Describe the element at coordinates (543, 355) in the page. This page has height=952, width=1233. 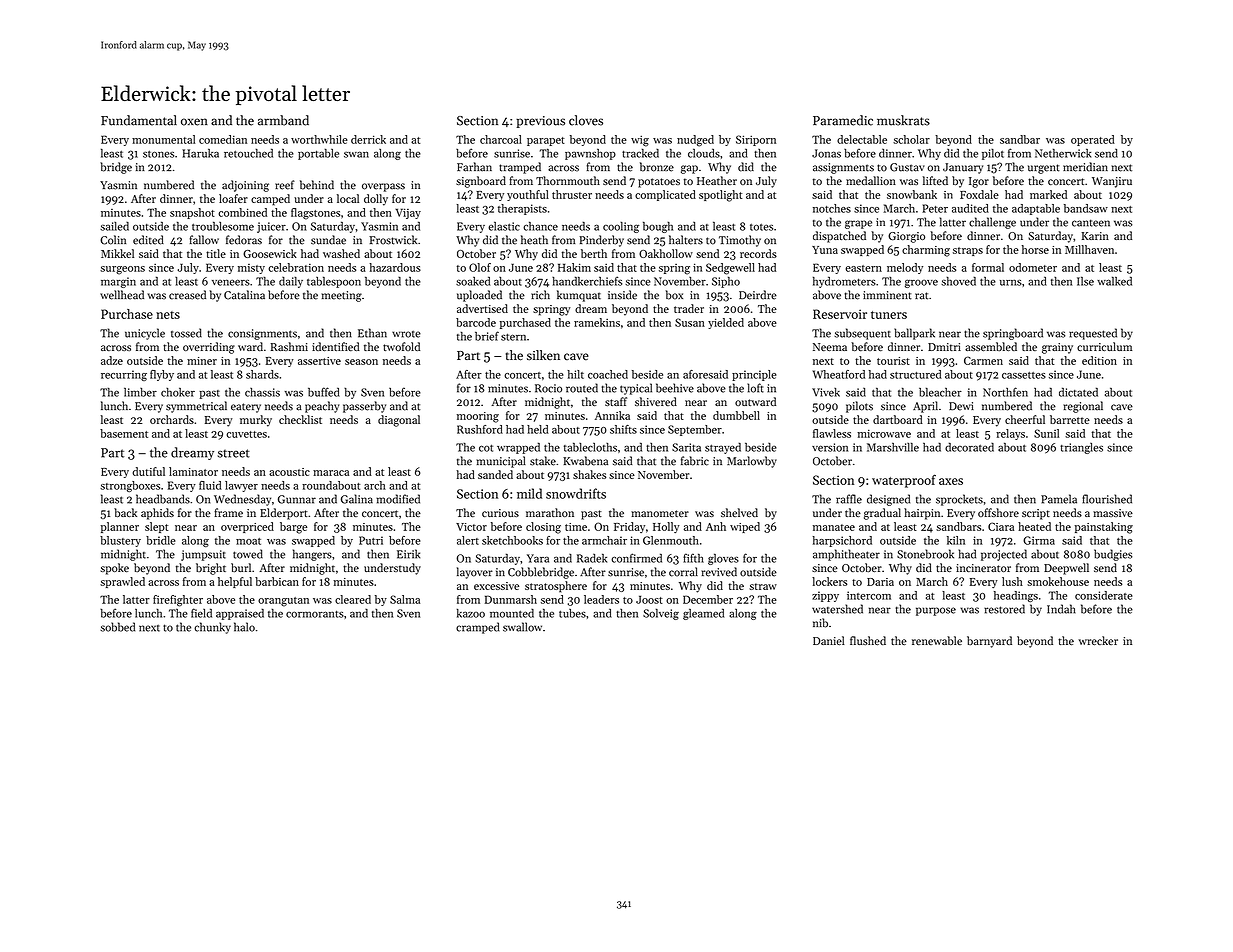
I see `silken` at that location.
